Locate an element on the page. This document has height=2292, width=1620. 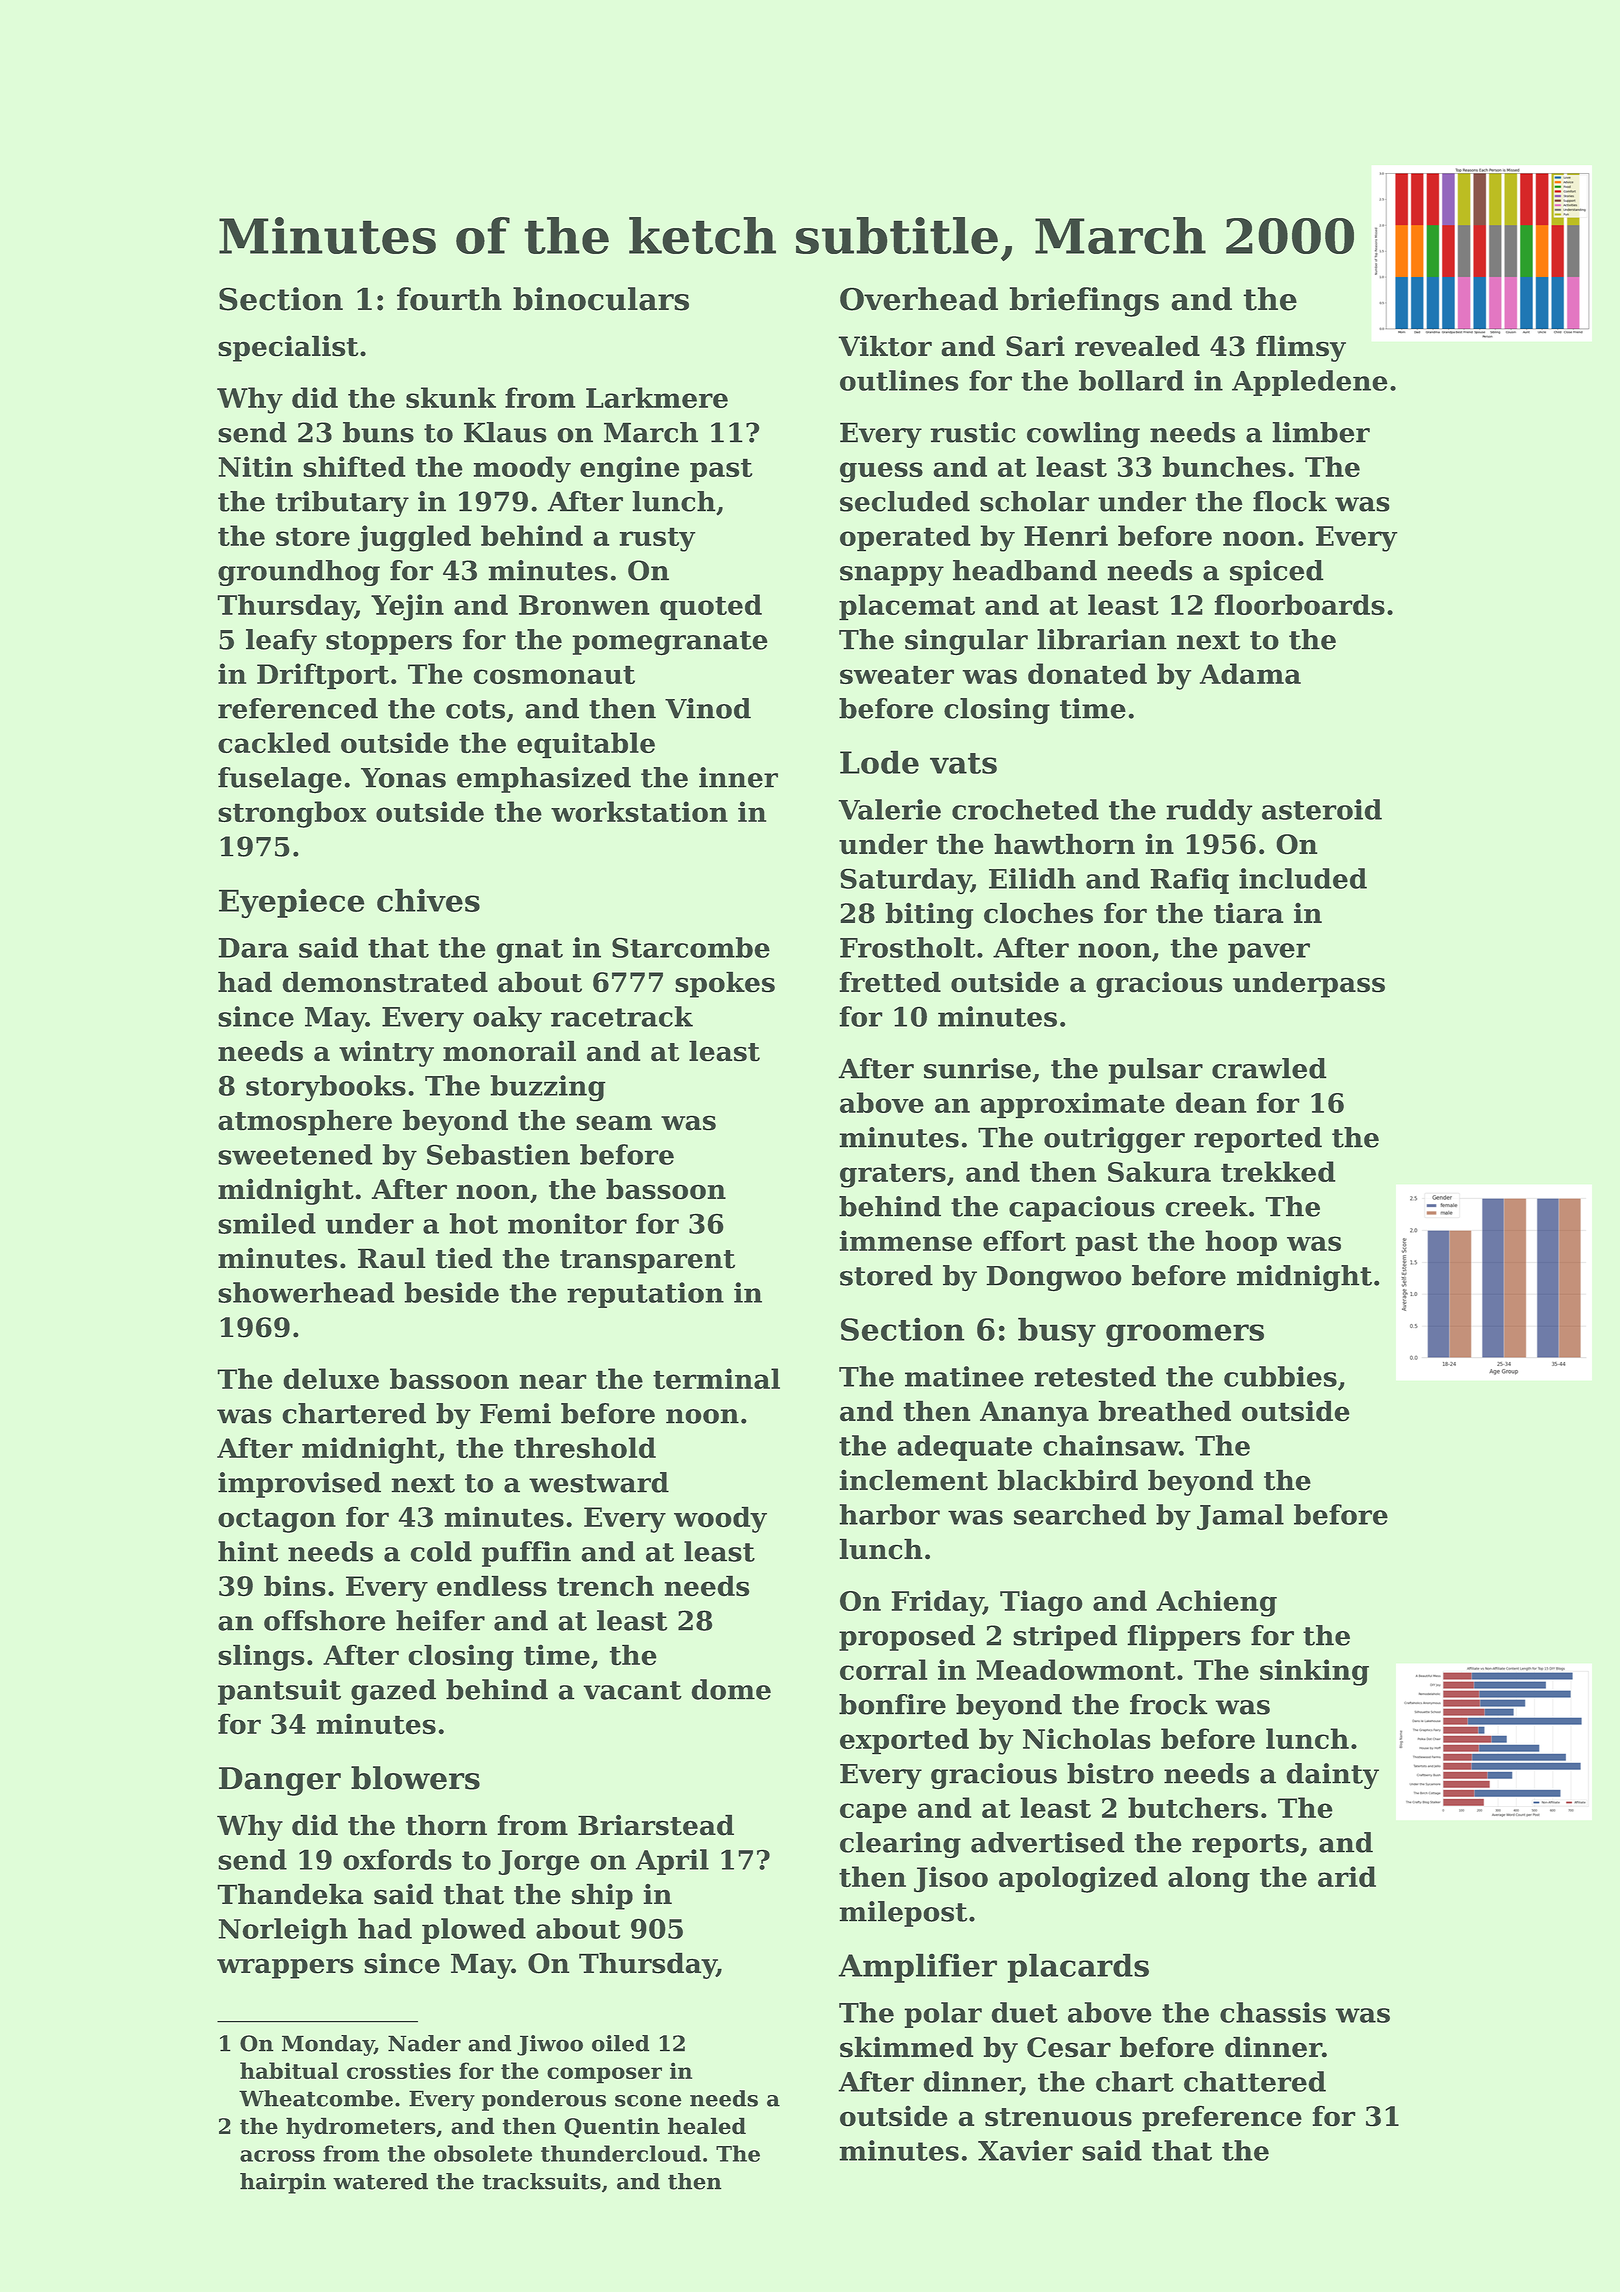
gazed is located at coordinates (393, 1692).
